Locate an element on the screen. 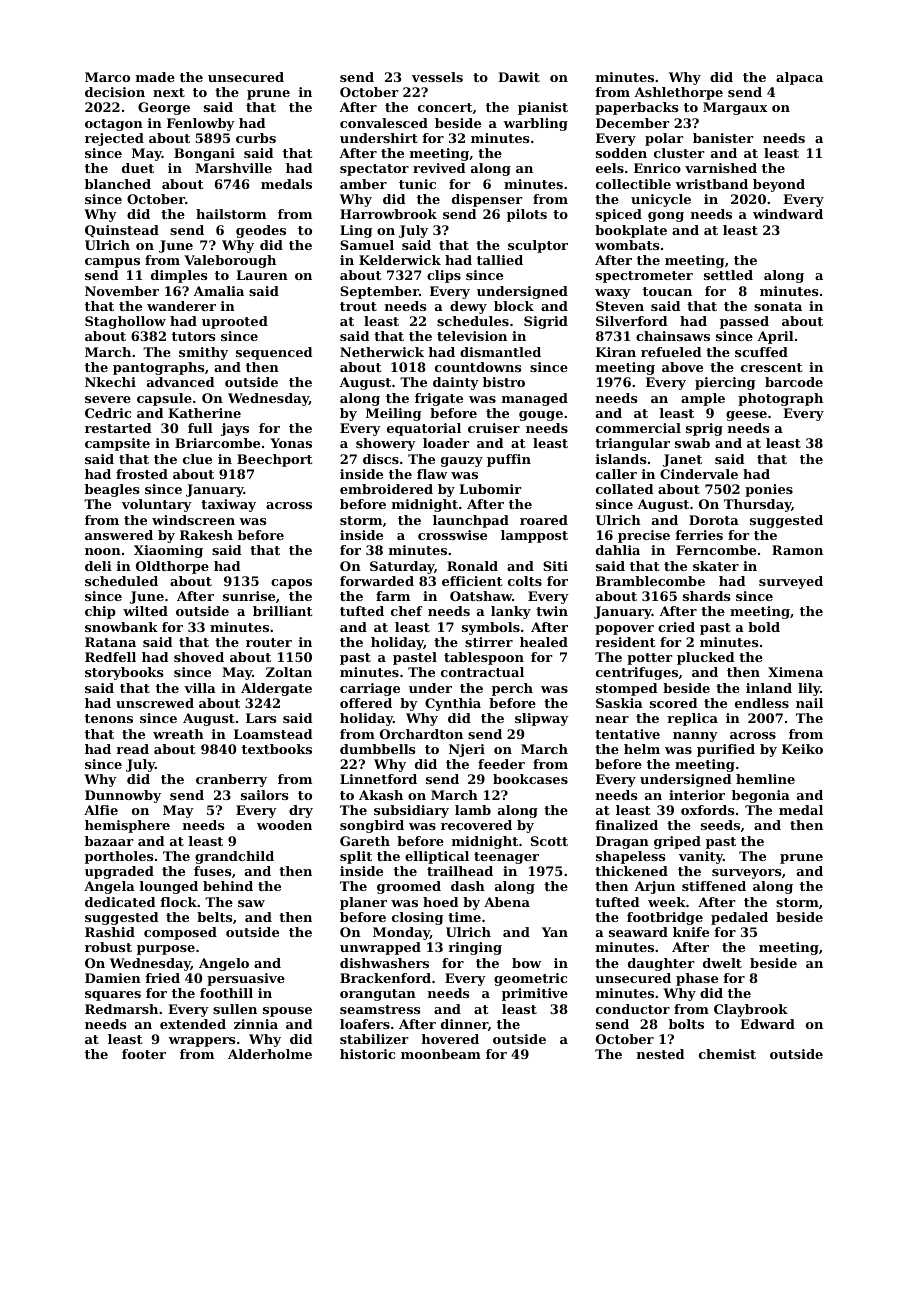 Image resolution: width=908 pixels, height=1316 pixels. wrappers is located at coordinates (201, 1042).
